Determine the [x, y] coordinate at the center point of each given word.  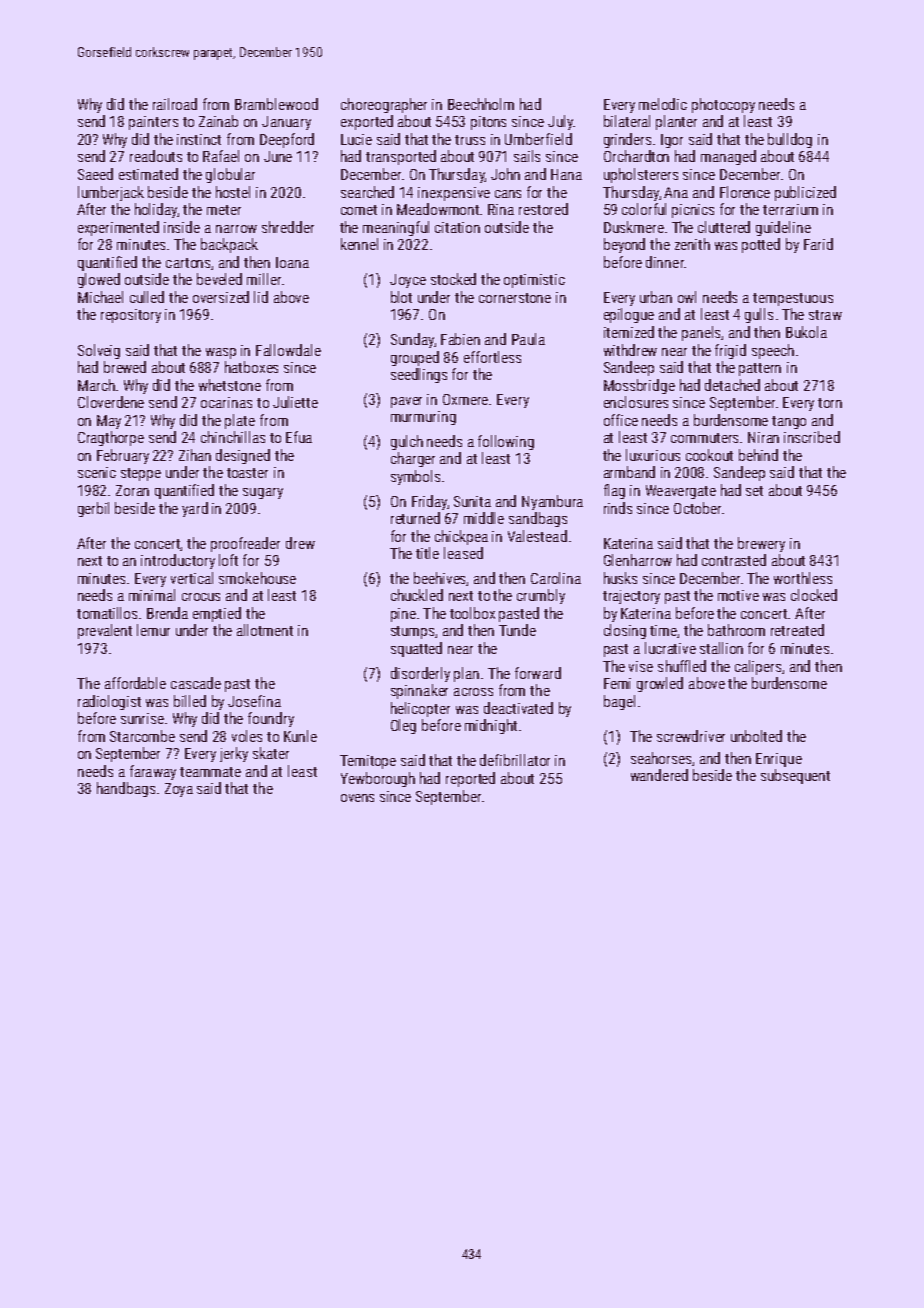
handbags [126, 789]
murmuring [423, 418]
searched [367, 192]
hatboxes [251, 367]
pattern [760, 369]
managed [728, 157]
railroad [175, 104]
